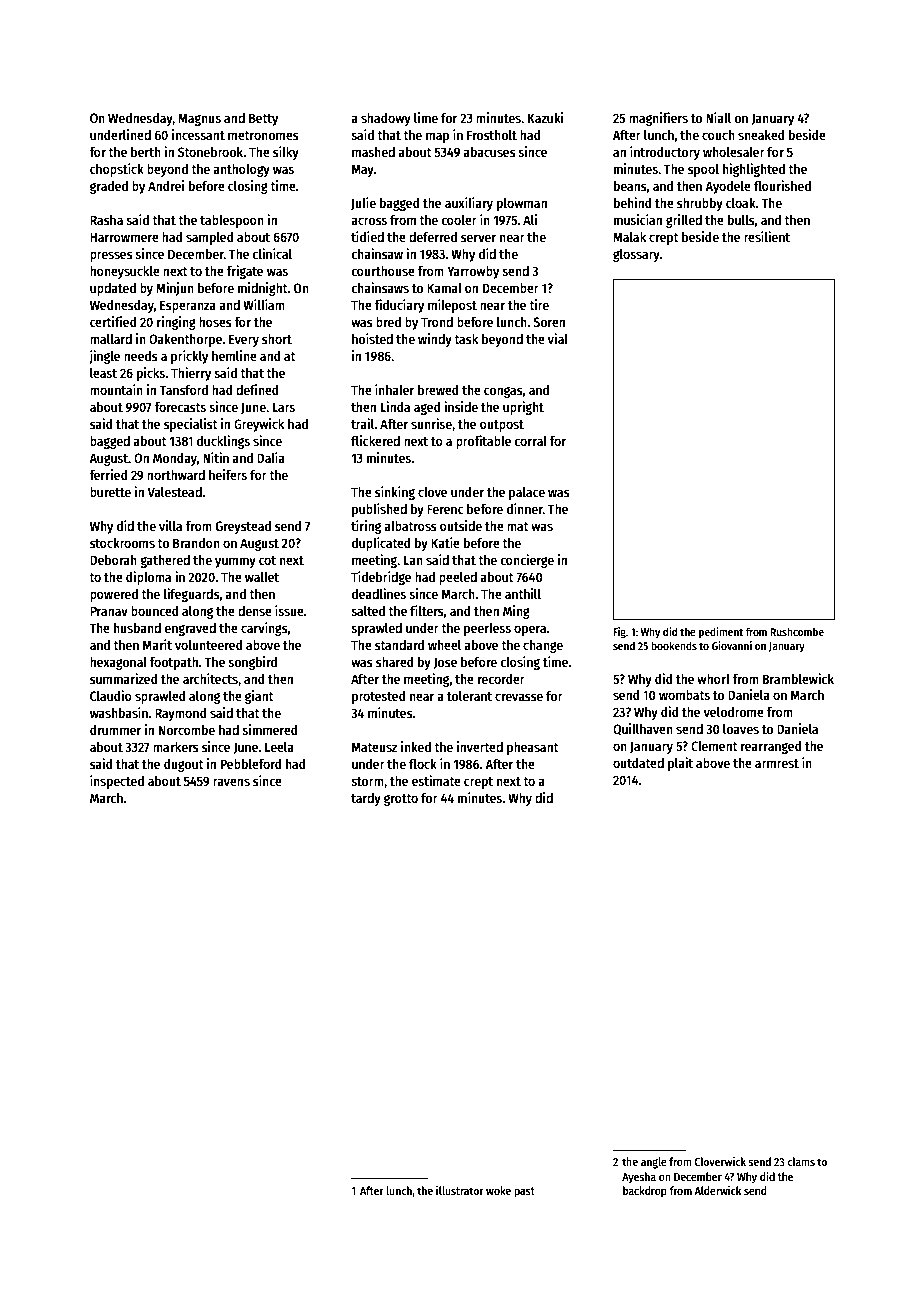  What do you see at coordinates (718, 117) in the page?
I see `Niall` at bounding box center [718, 117].
